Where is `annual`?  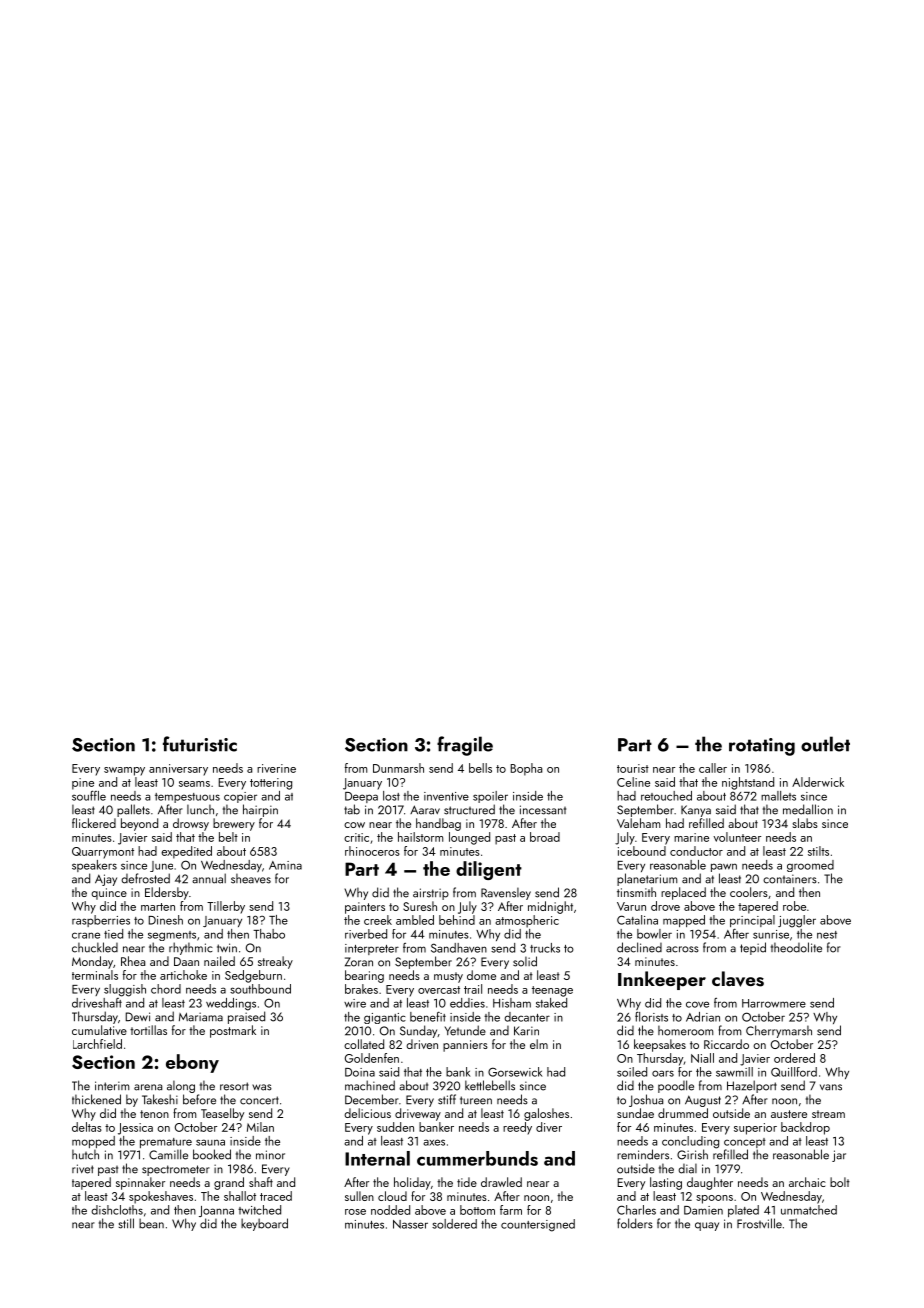
annual is located at coordinates (209, 878).
